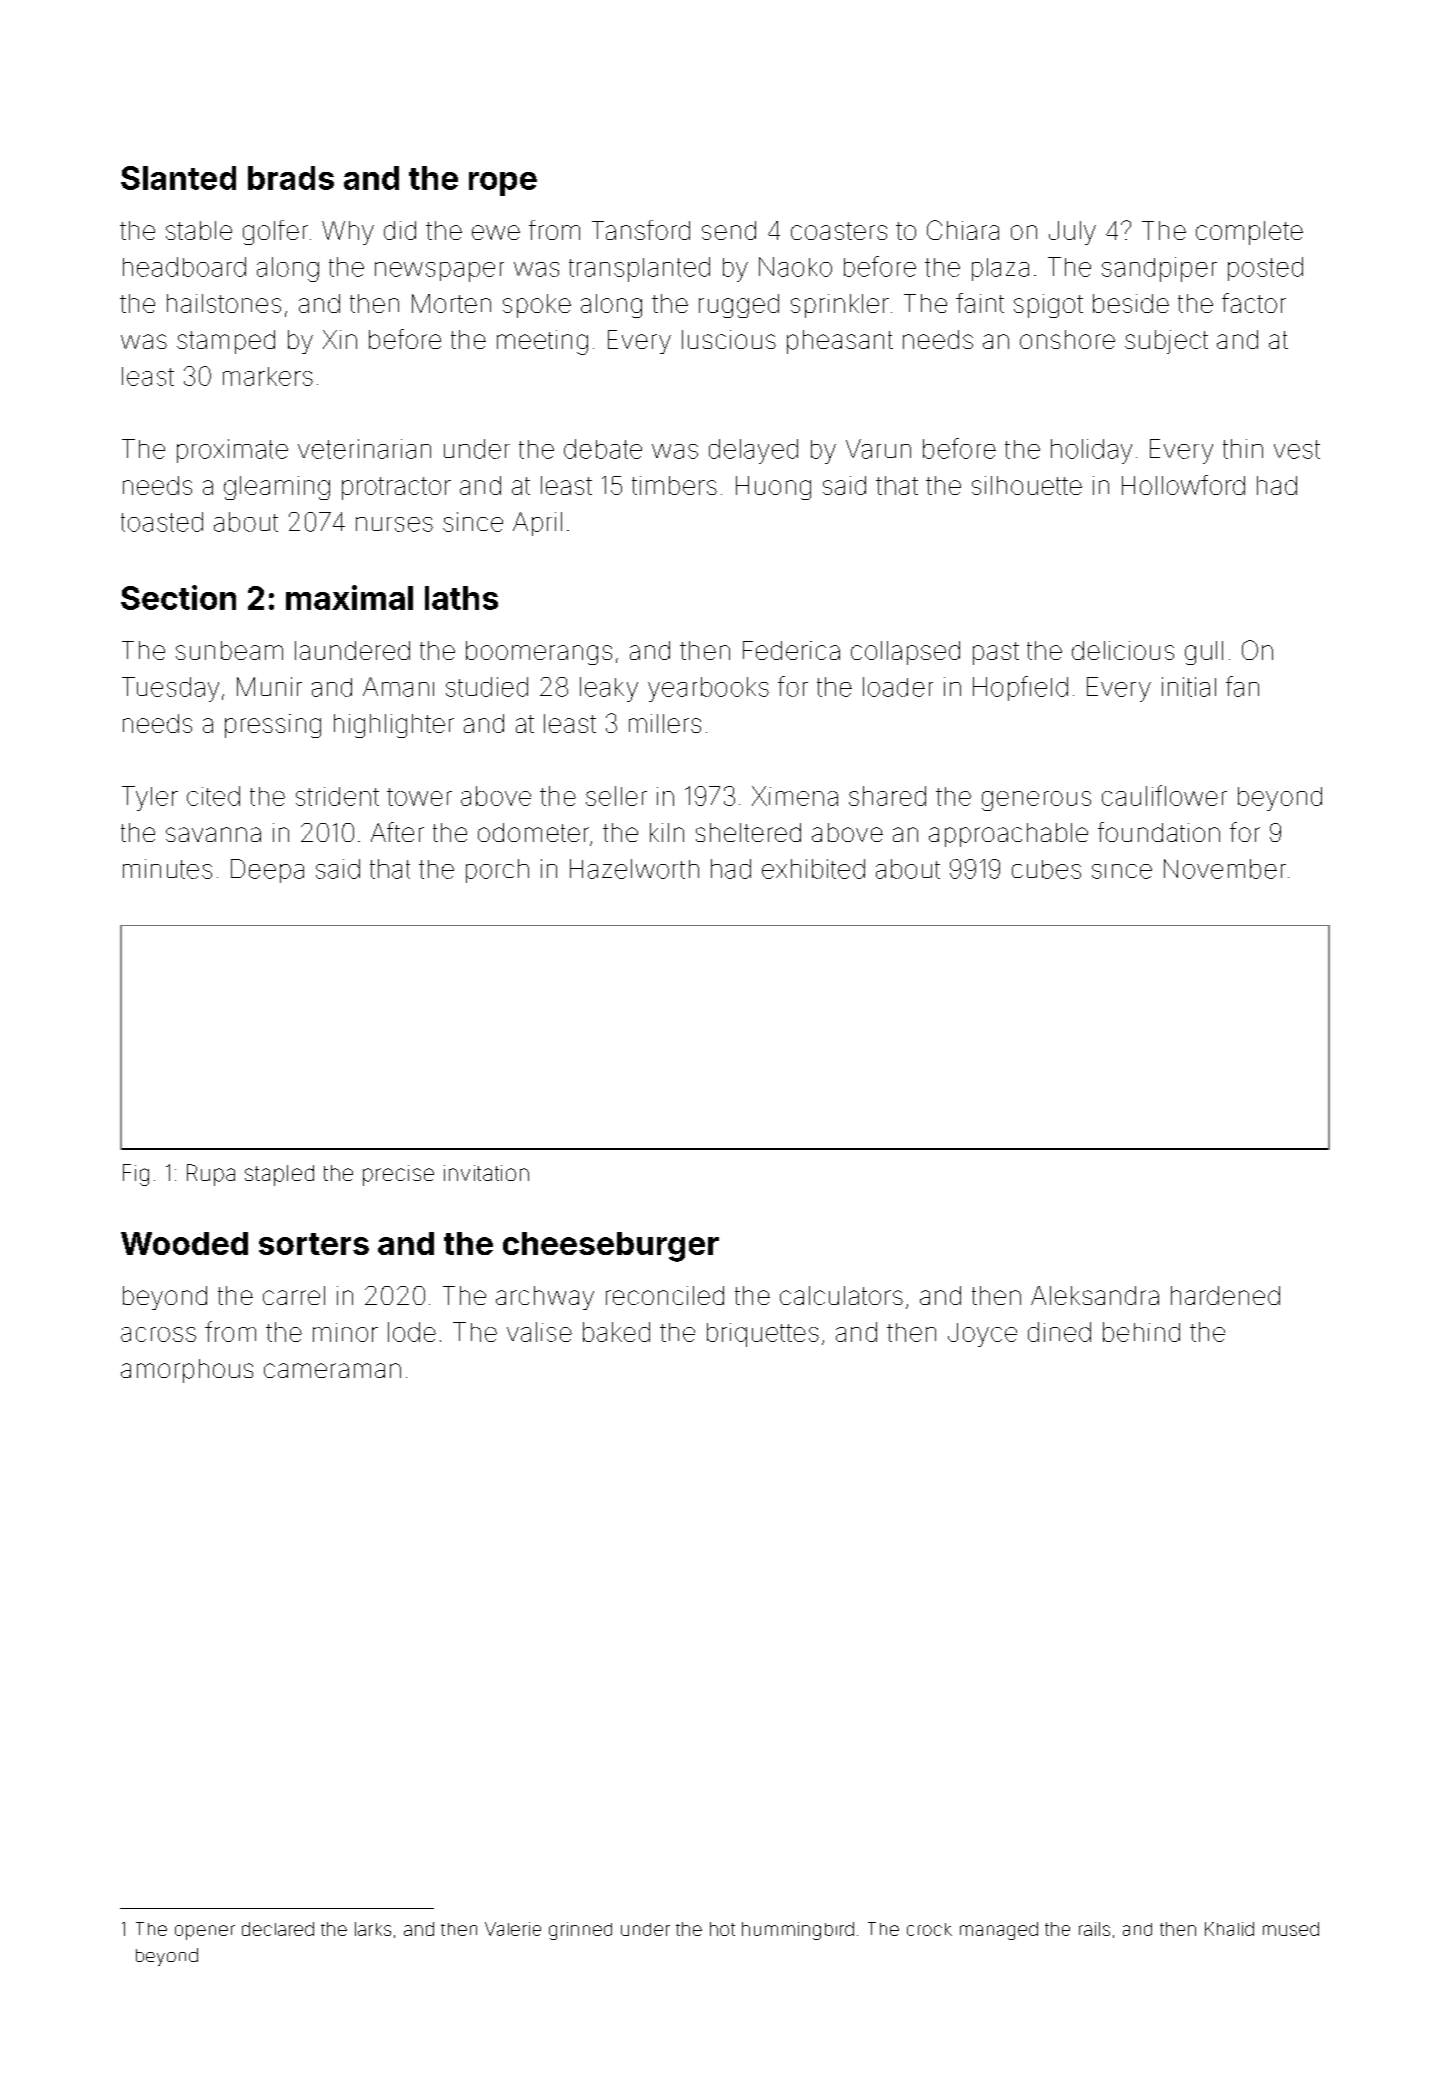 Image resolution: width=1450 pixels, height=2100 pixels. Describe the element at coordinates (840, 342) in the page. I see `pheasant` at that location.
